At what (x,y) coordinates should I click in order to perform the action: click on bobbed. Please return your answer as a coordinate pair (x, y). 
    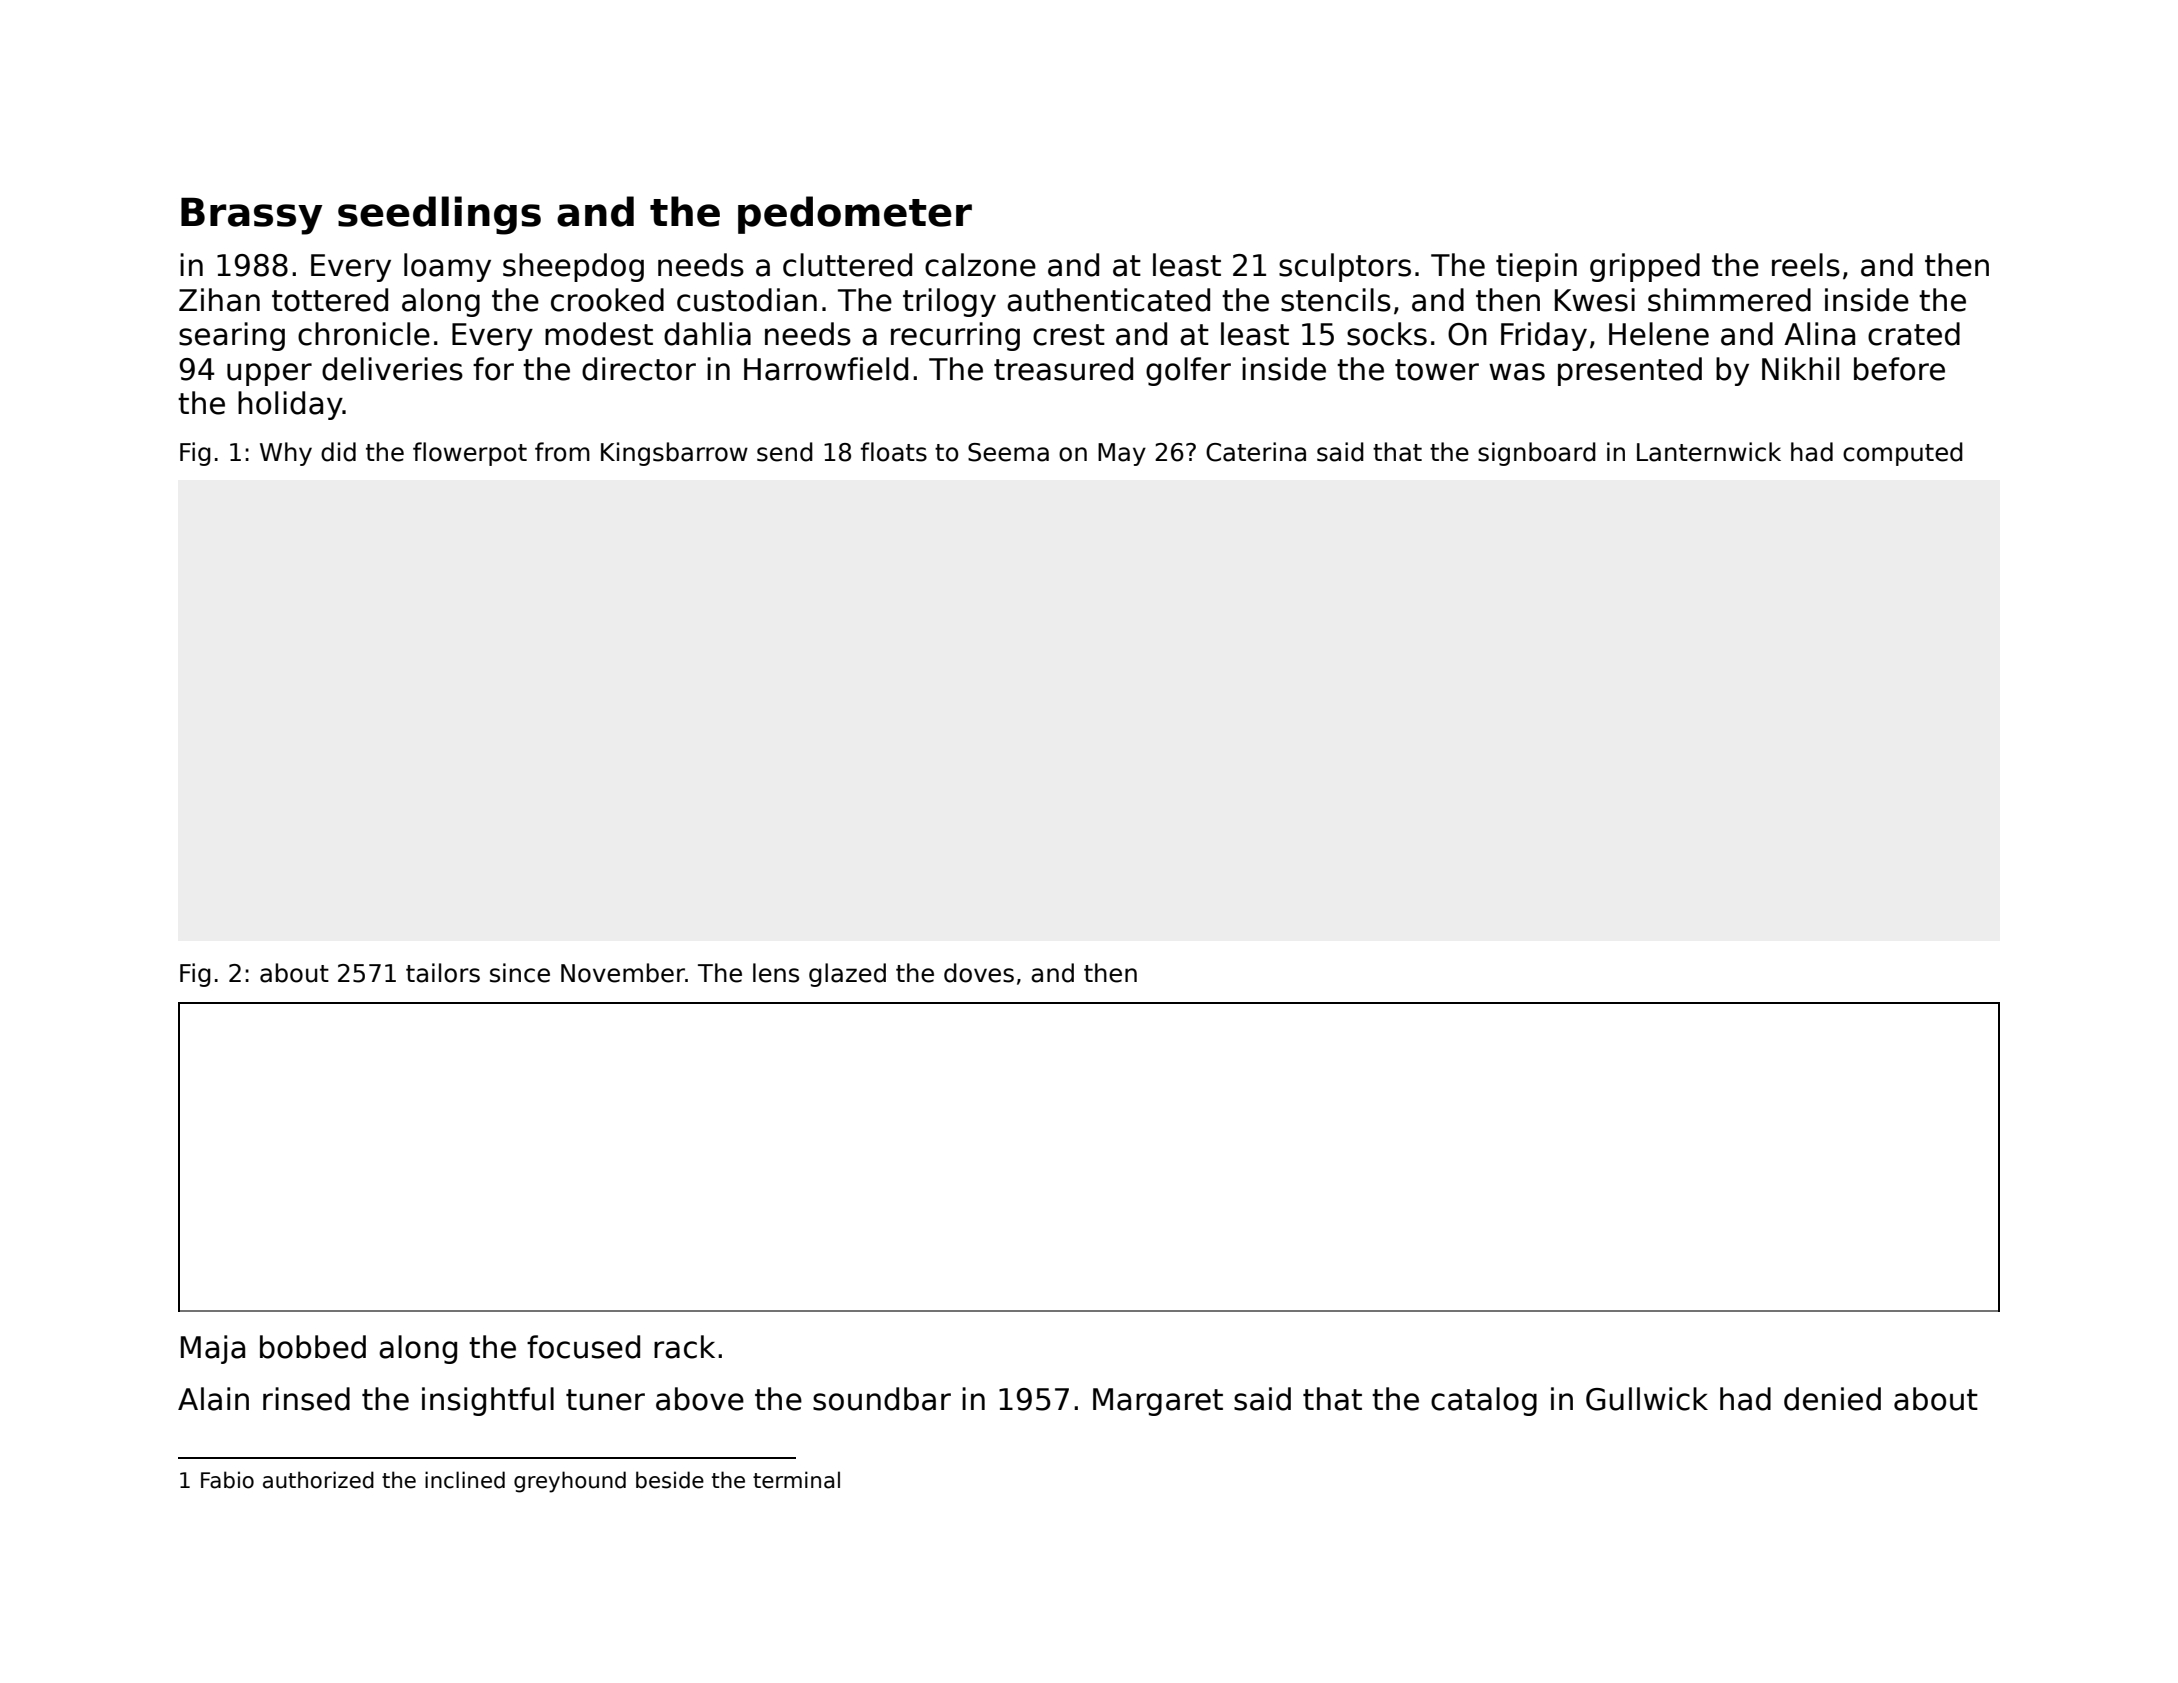
    Looking at the image, I should click on (313, 1347).
